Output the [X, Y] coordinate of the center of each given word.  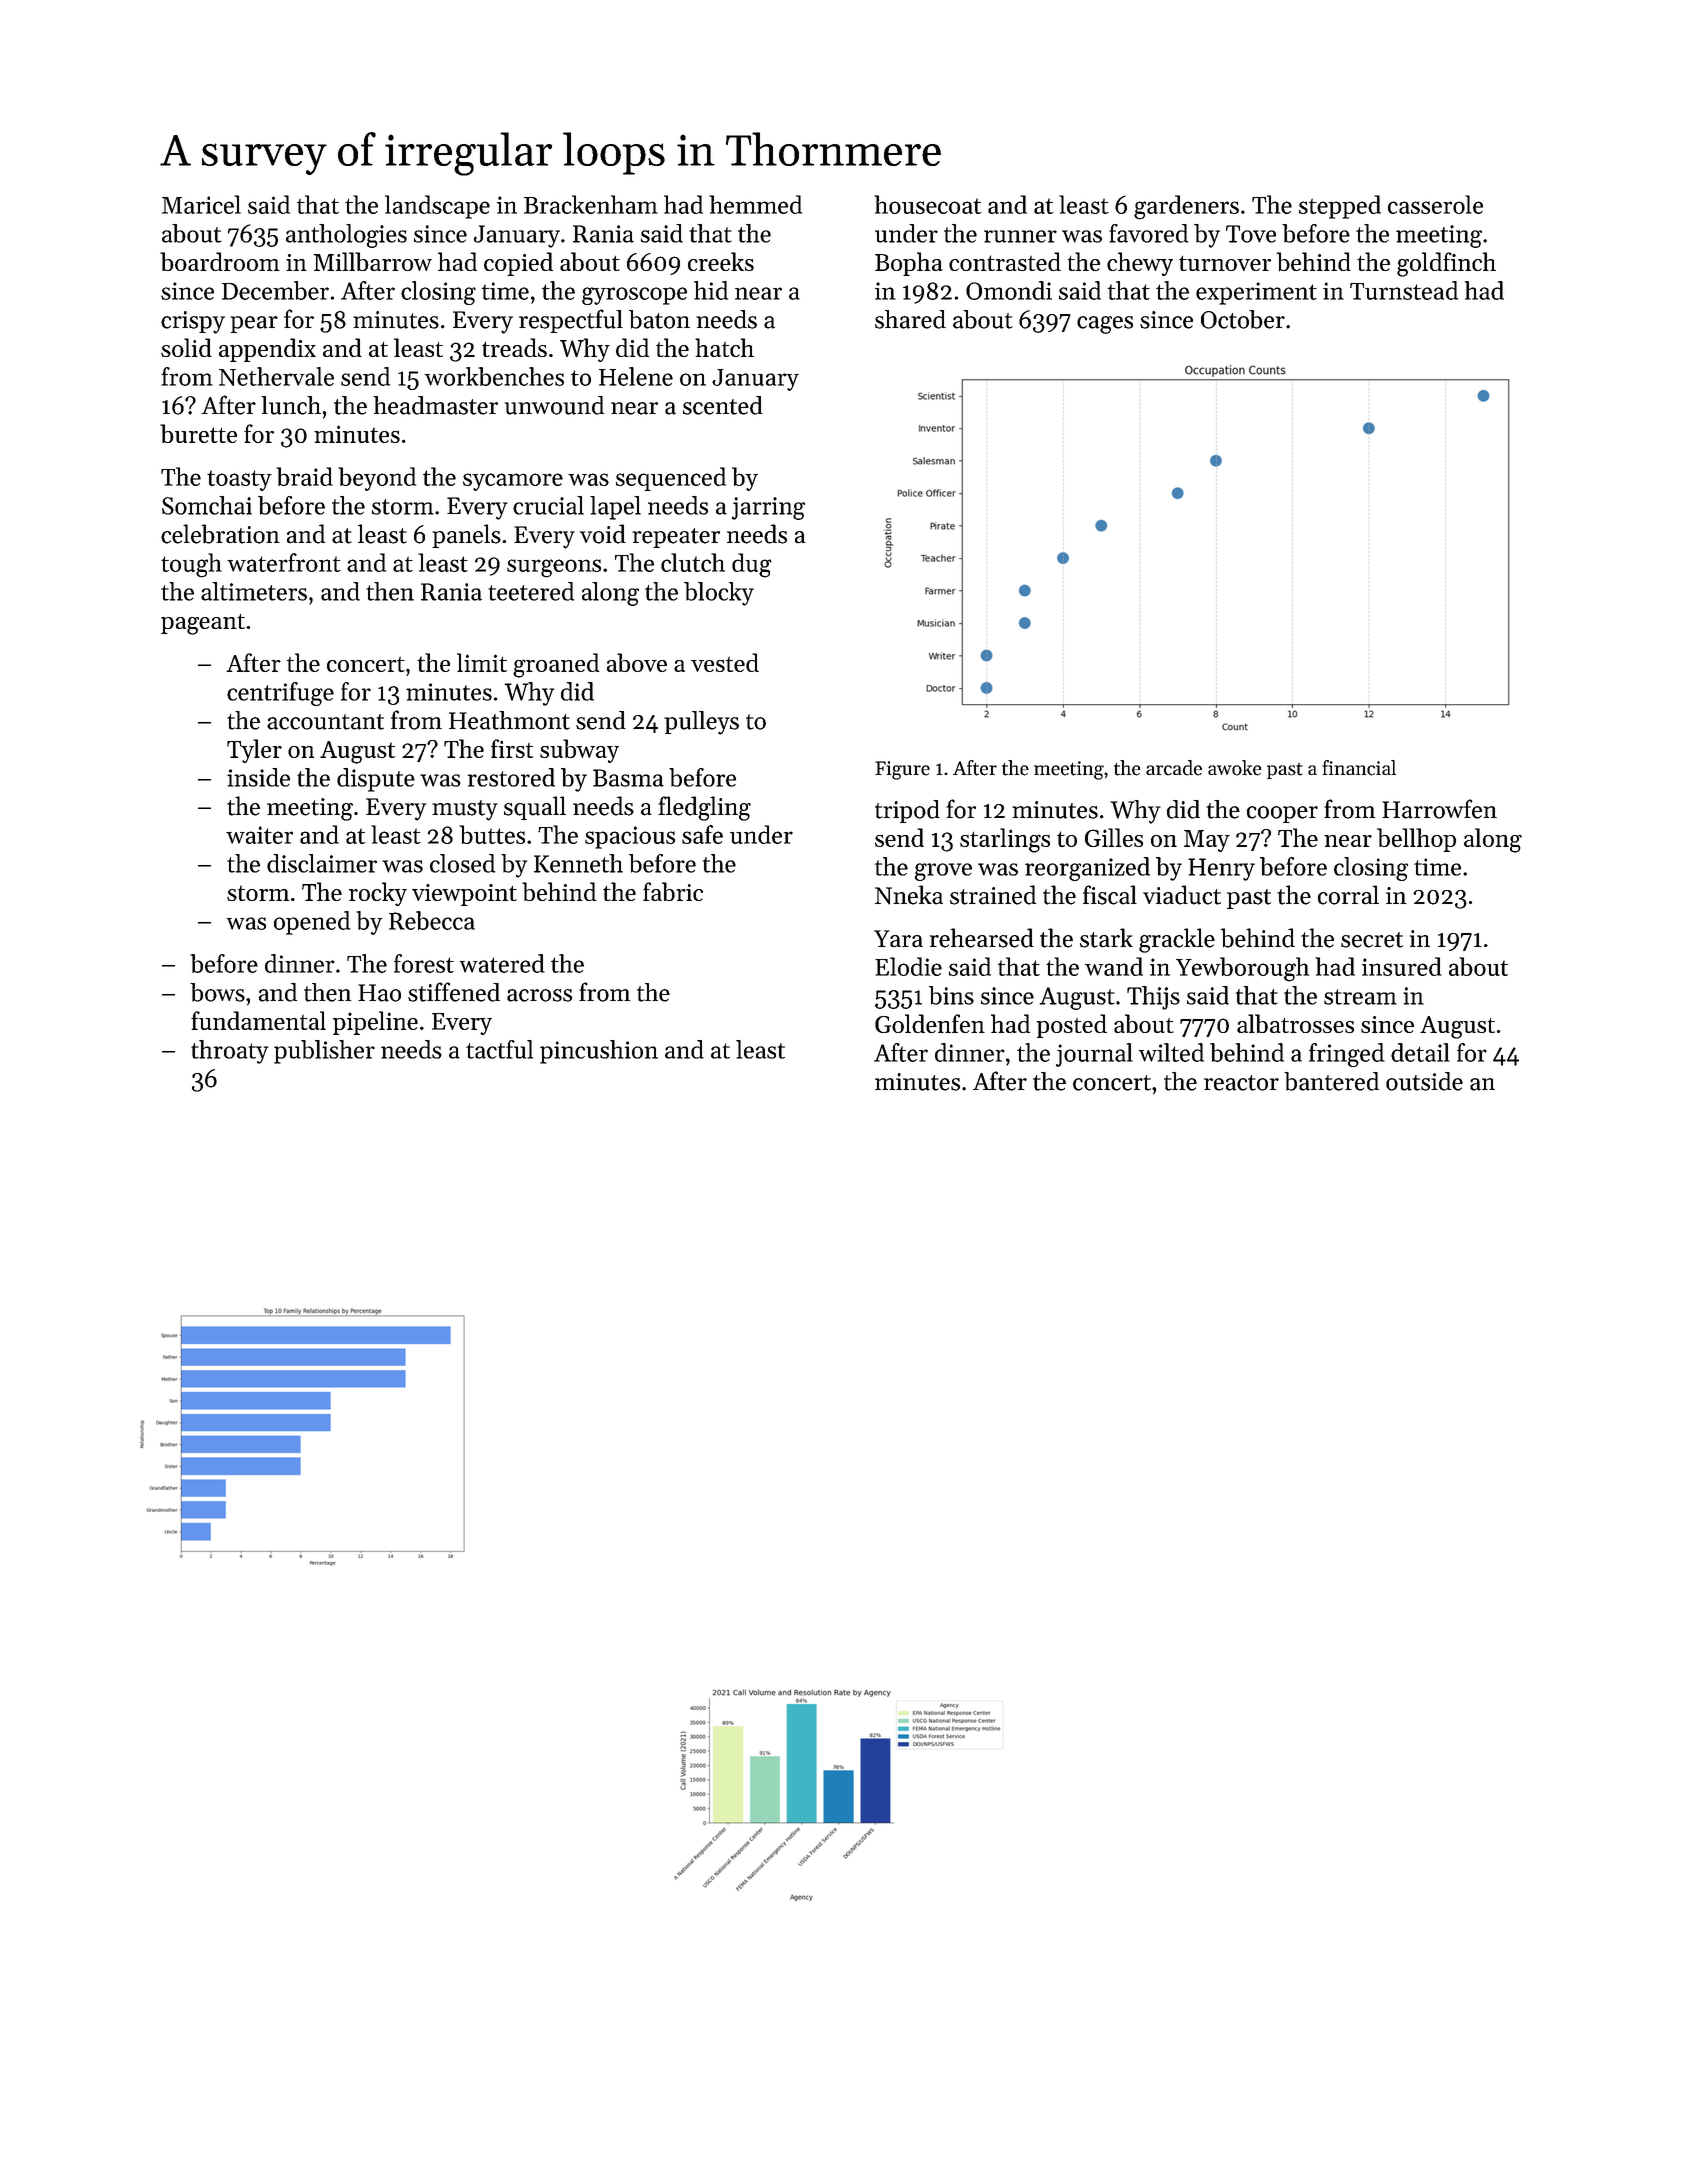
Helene [636, 376]
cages [1105, 325]
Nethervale [276, 376]
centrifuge [280, 694]
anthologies [346, 236]
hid [711, 290]
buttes [492, 834]
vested [725, 662]
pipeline [375, 1023]
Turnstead [1404, 290]
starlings [1005, 840]
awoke [1235, 768]
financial [1359, 768]
